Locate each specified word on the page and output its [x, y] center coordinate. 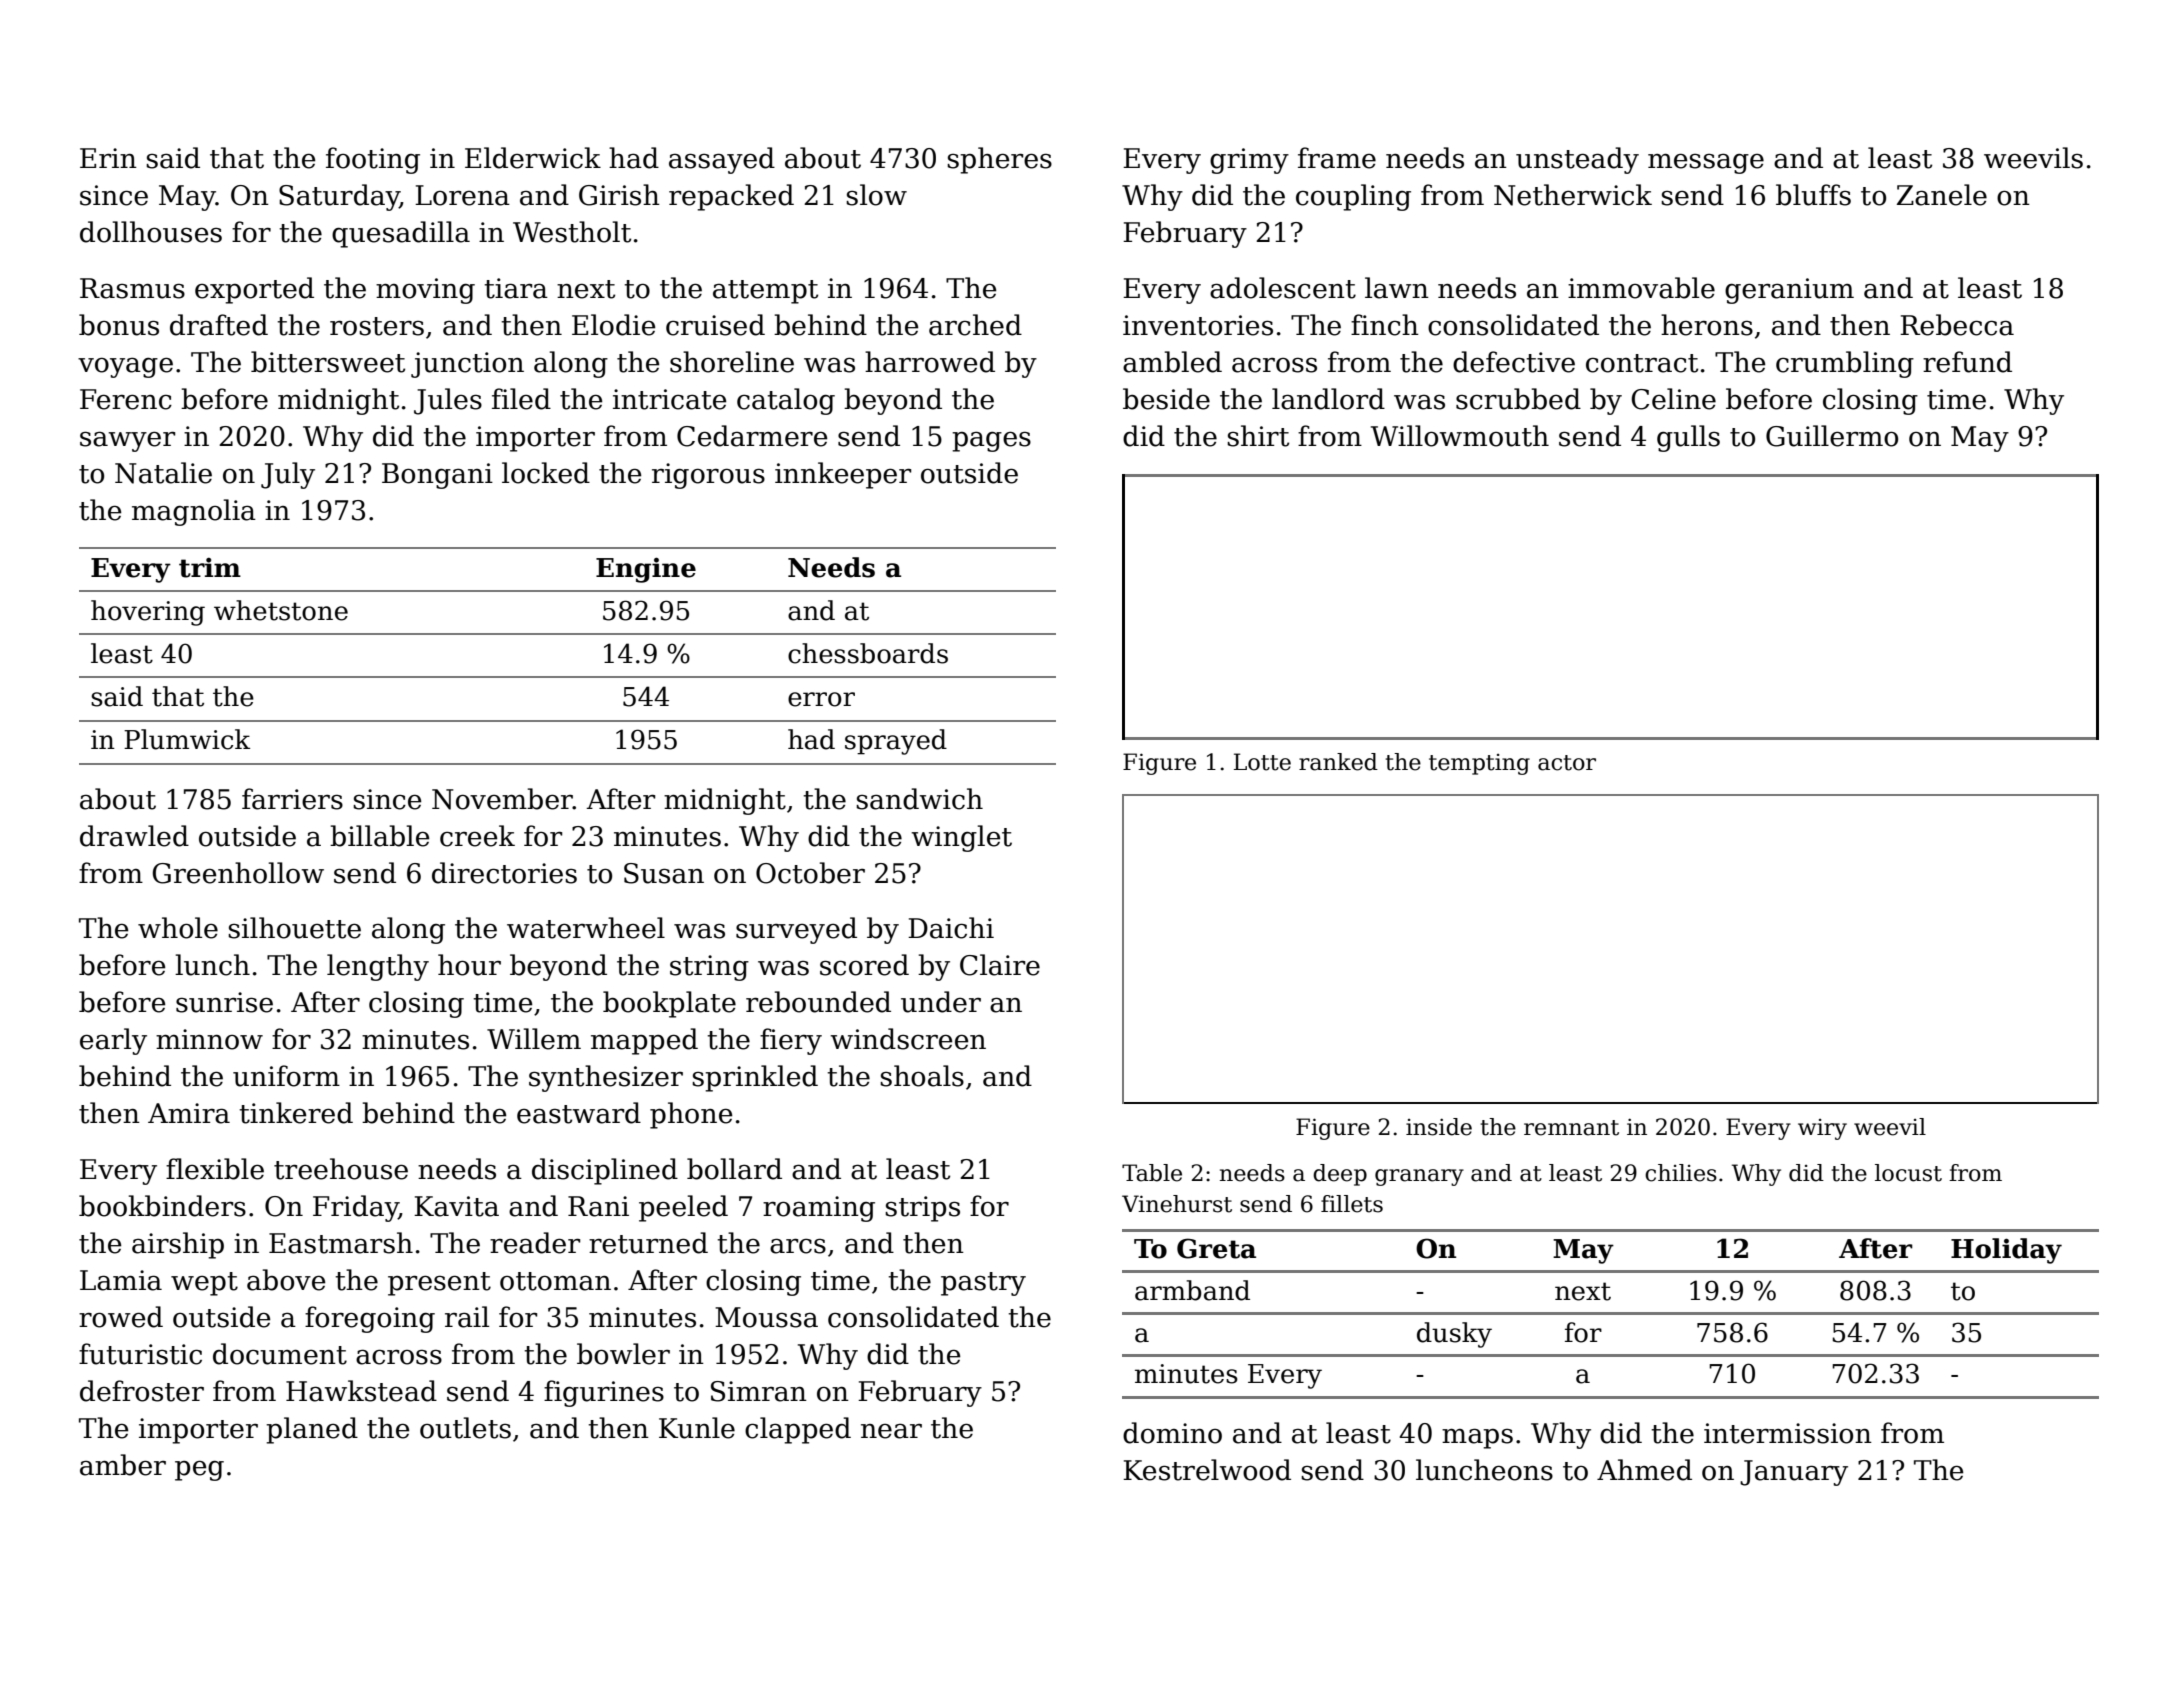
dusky [1454, 1335]
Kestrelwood [1207, 1470]
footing [373, 160]
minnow [209, 1039]
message [1706, 163]
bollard [734, 1169]
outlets [465, 1428]
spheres [999, 160]
